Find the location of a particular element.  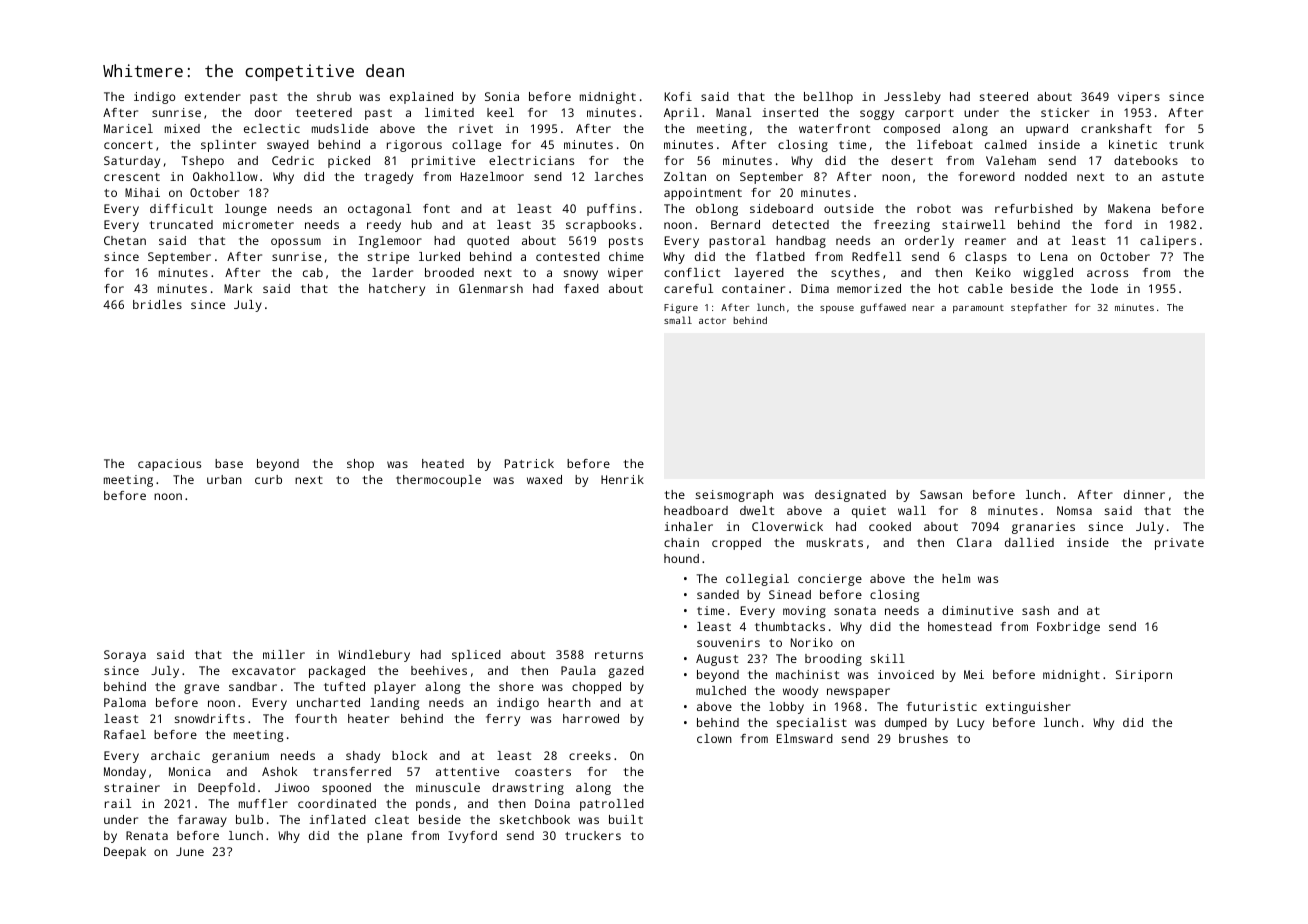

shop is located at coordinates (360, 465).
